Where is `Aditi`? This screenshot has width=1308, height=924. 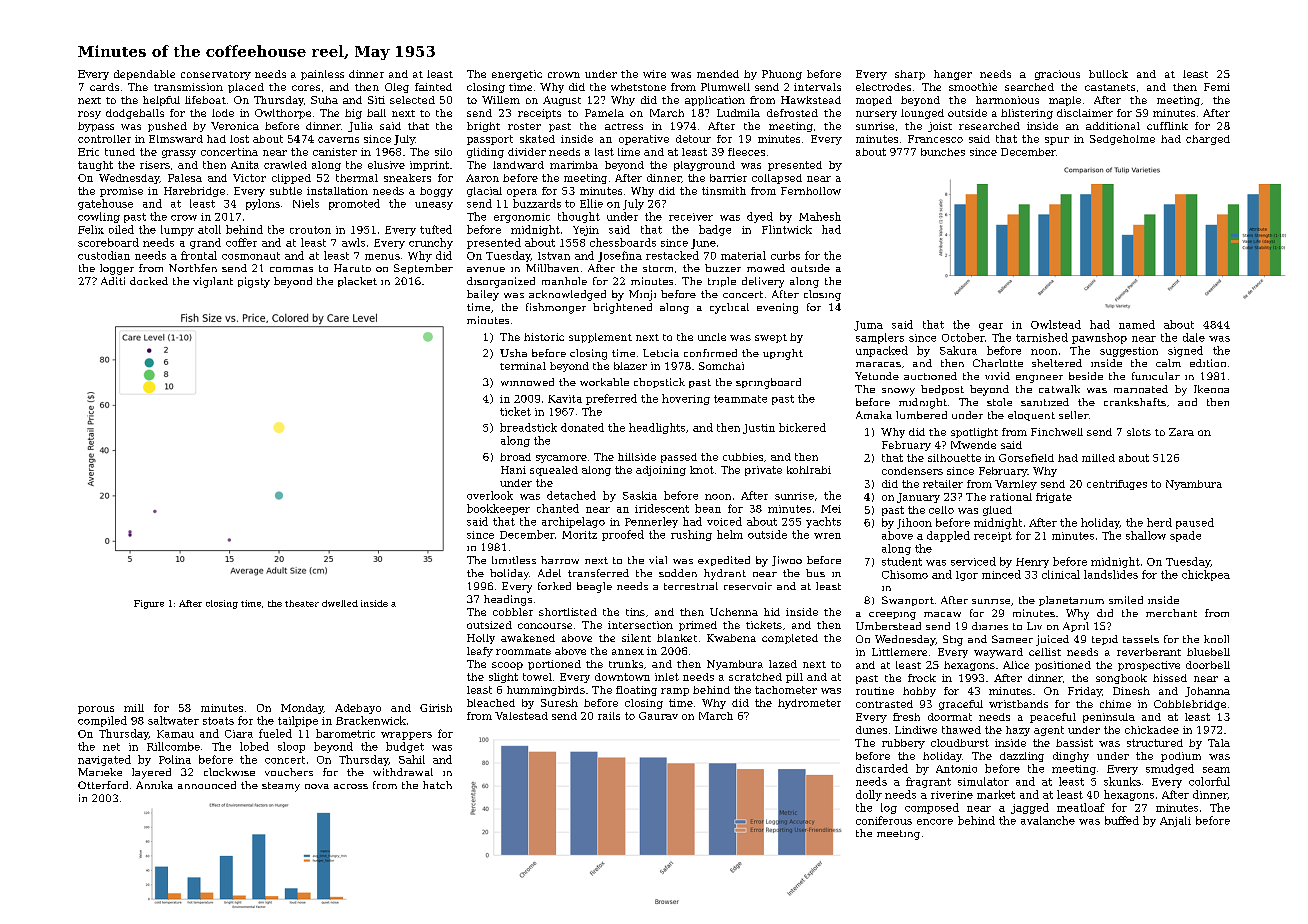
Aditi is located at coordinates (113, 281).
